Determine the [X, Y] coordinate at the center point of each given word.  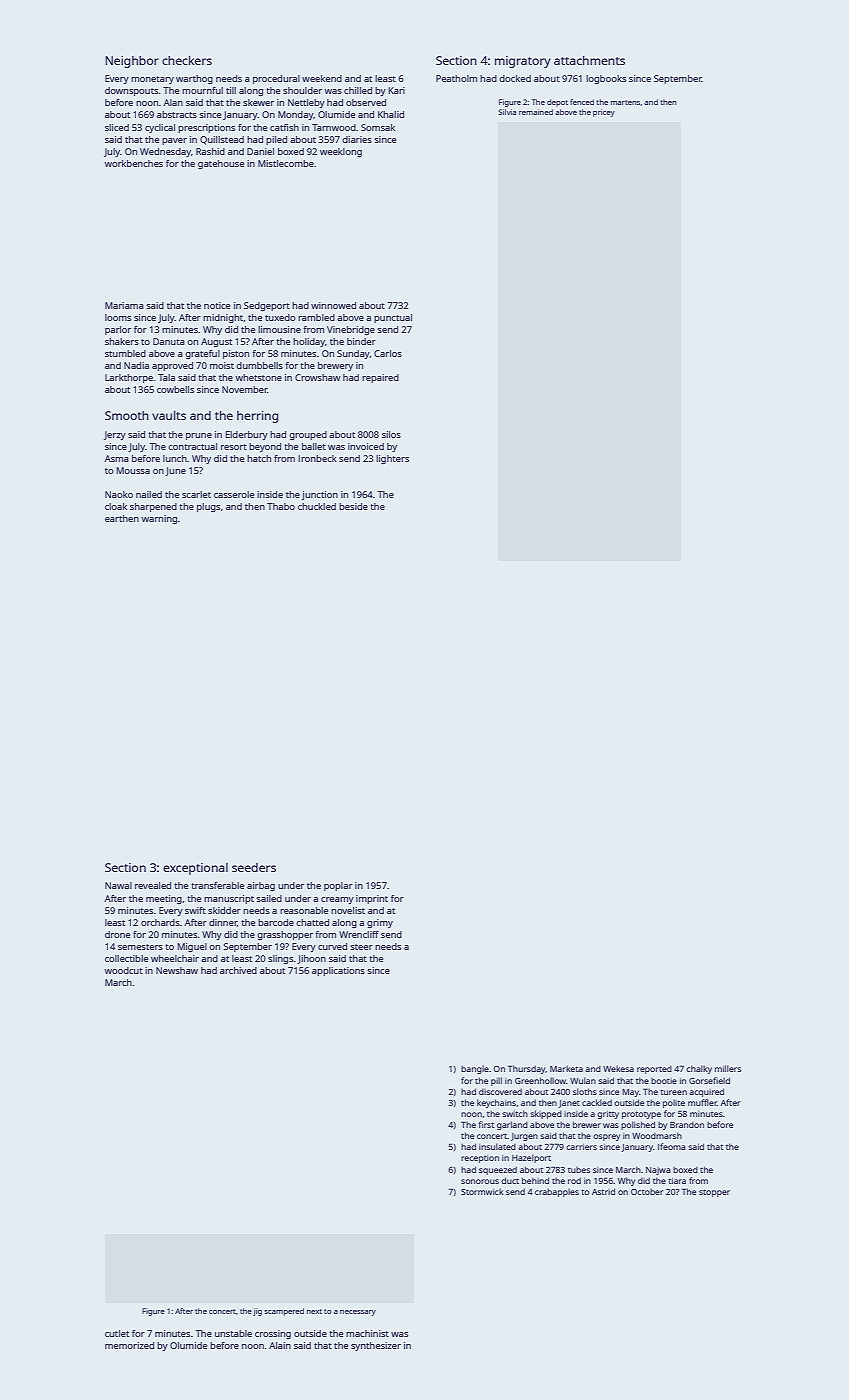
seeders [254, 867]
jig [257, 1312]
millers [728, 1068]
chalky [699, 1069]
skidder [224, 910]
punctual [393, 318]
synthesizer [376, 1346]
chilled [358, 90]
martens [626, 103]
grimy [380, 923]
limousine [279, 329]
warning [159, 519]
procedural [276, 79]
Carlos [388, 353]
